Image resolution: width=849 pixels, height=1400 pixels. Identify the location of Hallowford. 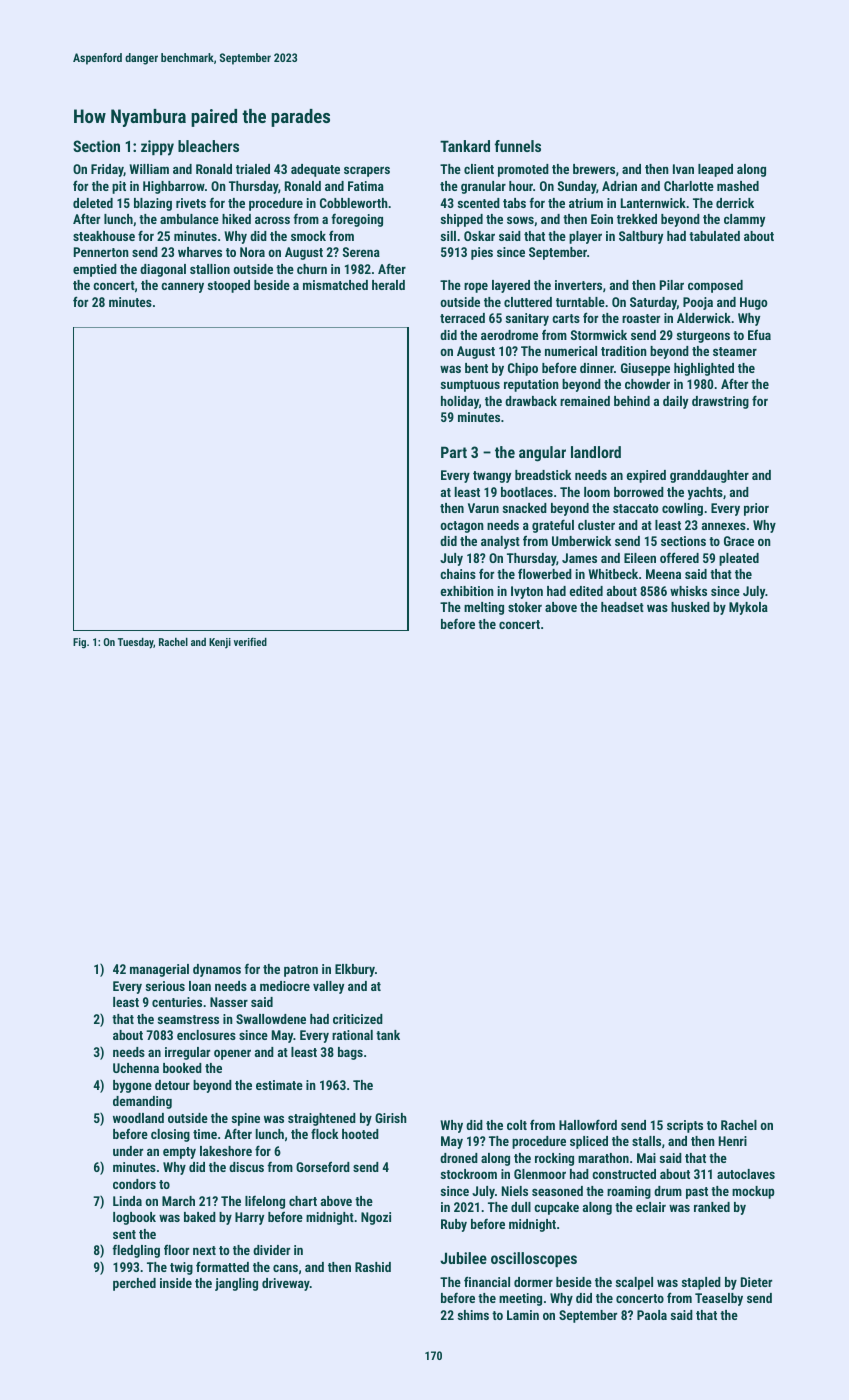
(588, 1124).
